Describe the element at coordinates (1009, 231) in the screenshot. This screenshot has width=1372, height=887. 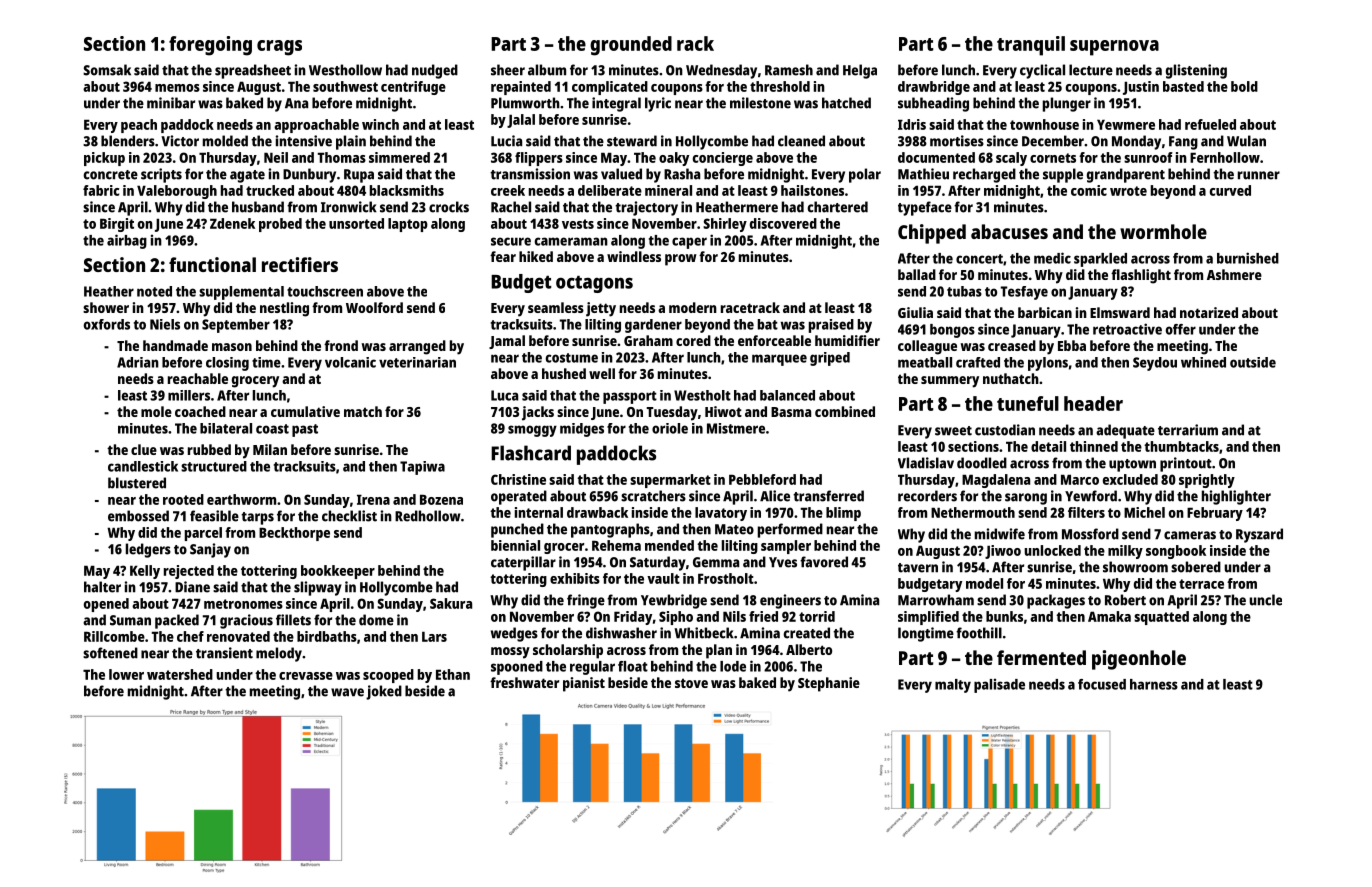
I see `abacuses` at that location.
